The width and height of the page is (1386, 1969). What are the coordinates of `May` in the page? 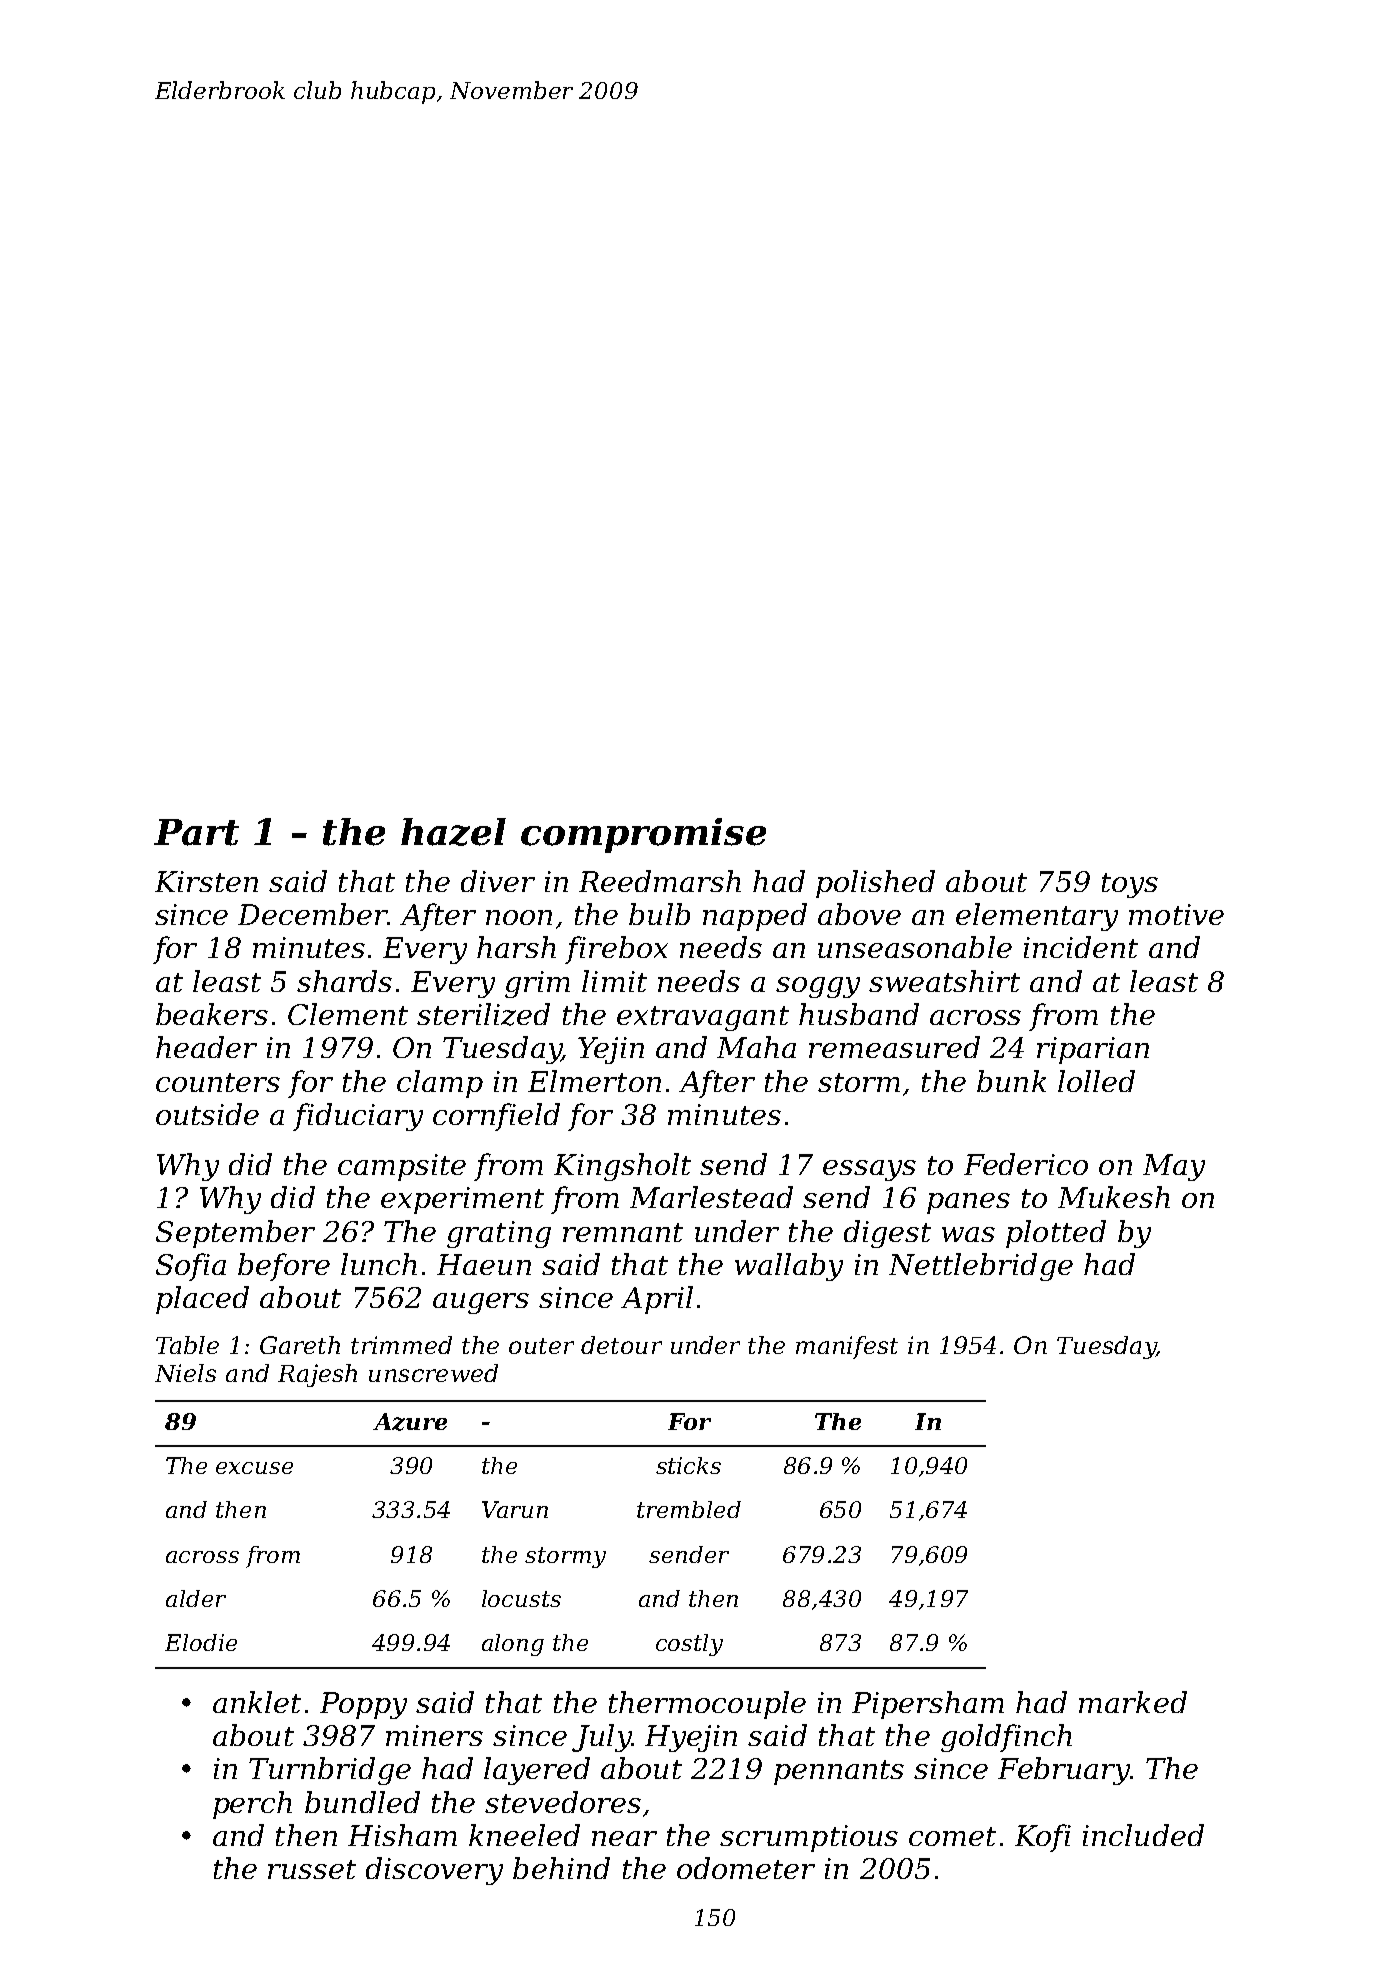 It's located at (1174, 1167).
